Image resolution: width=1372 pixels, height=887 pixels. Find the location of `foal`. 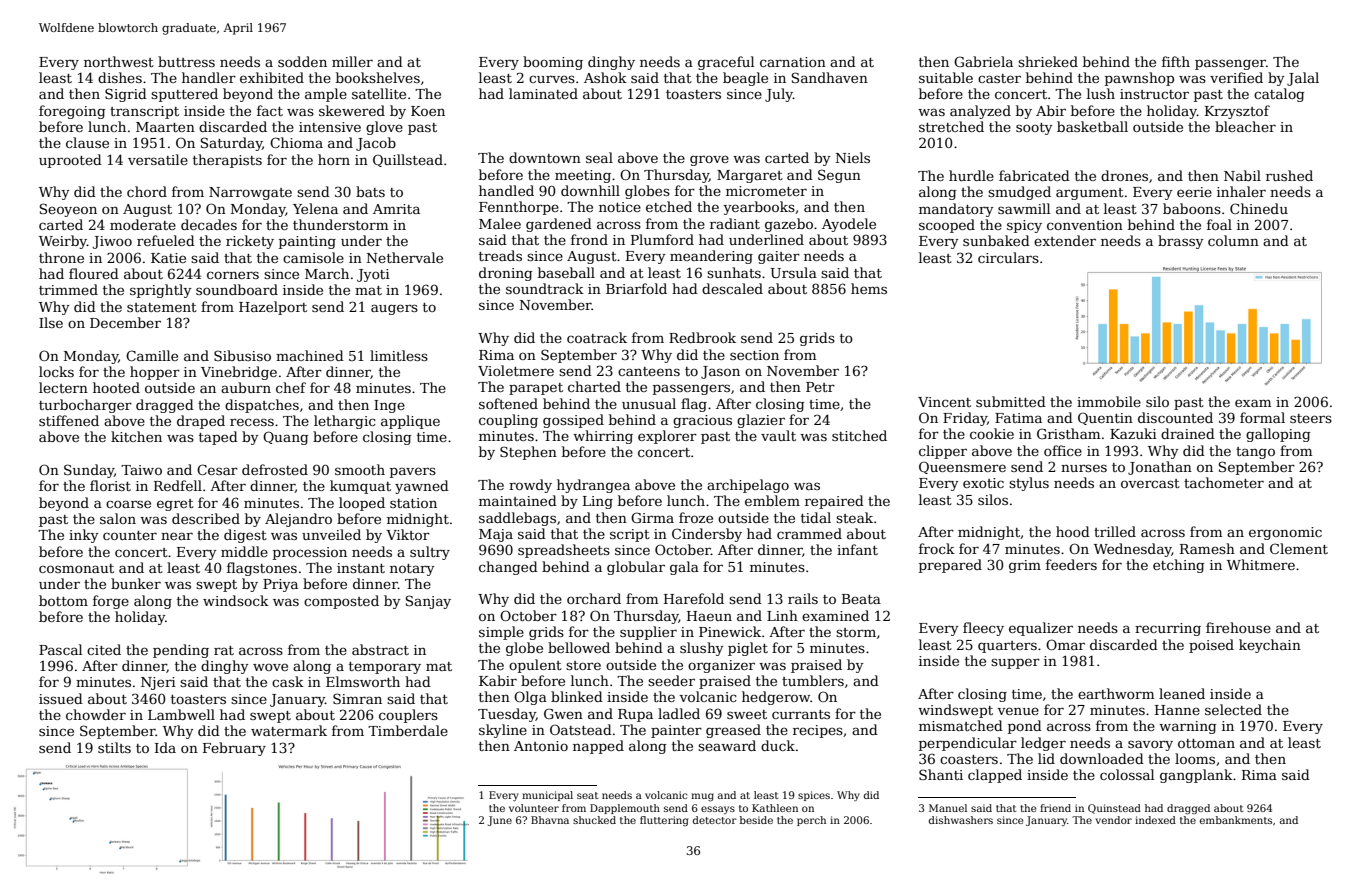

foal is located at coordinates (1219, 224).
